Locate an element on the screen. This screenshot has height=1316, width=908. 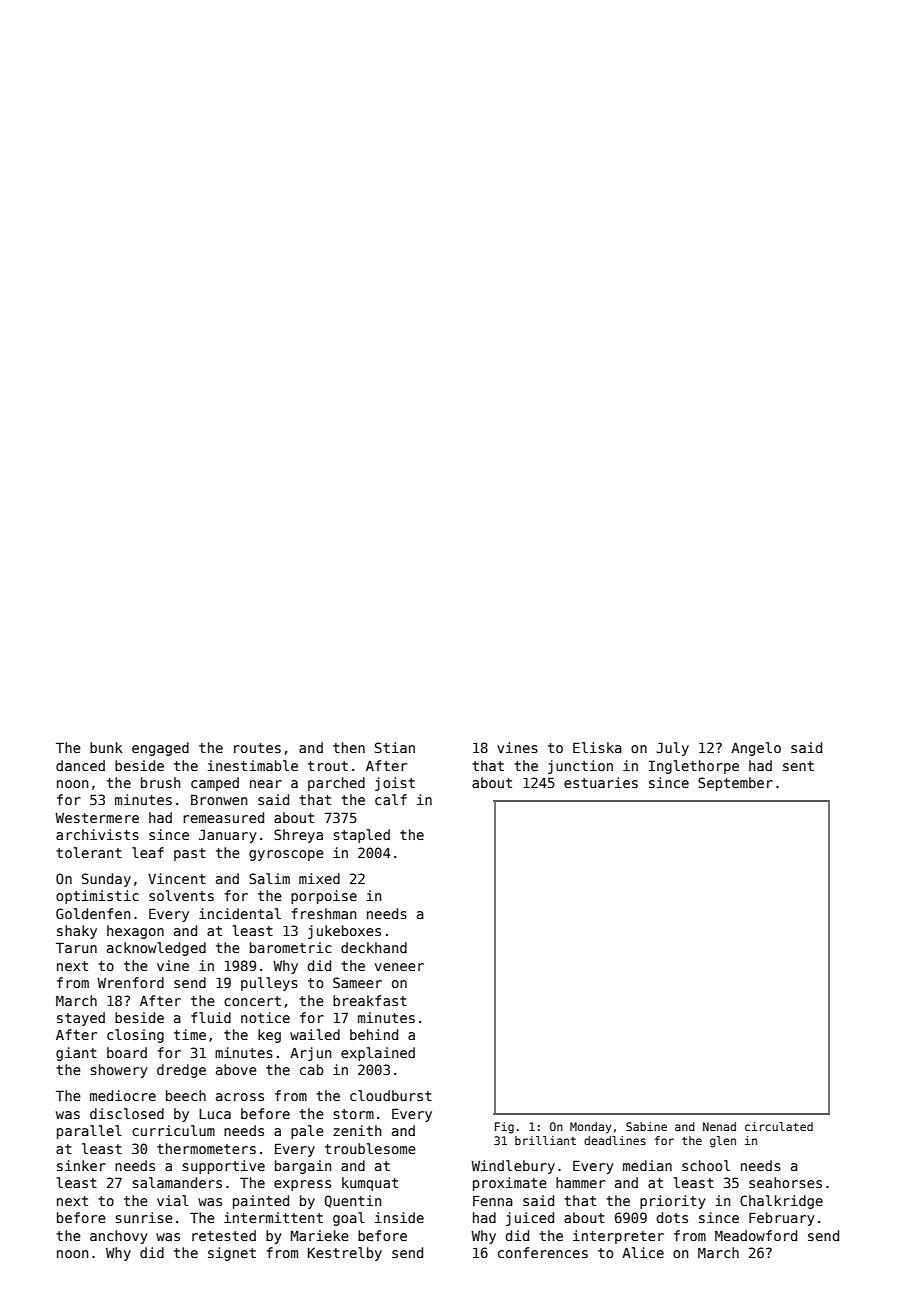
circulated is located at coordinates (779, 1126).
